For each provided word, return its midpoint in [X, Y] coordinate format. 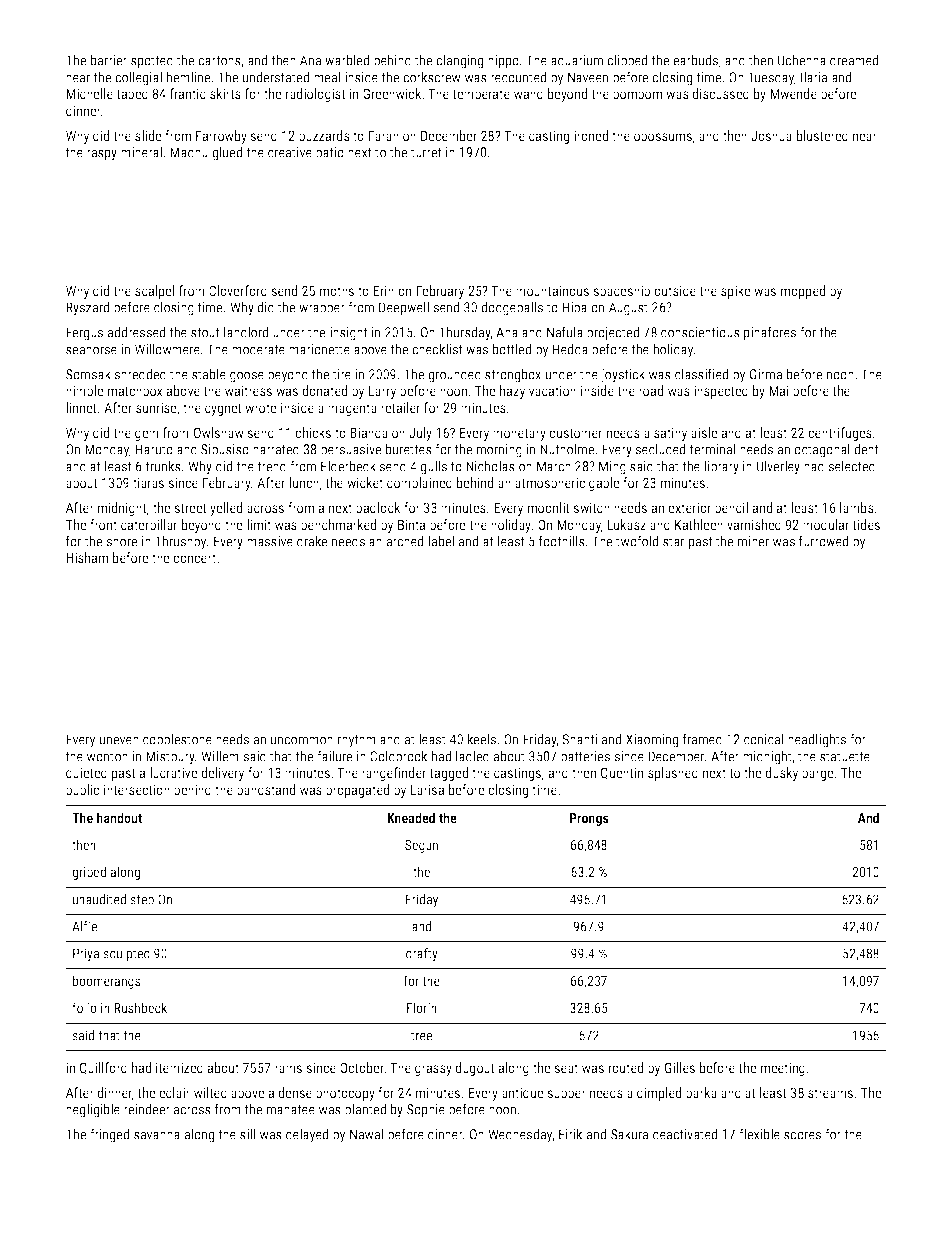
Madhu [189, 152]
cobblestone [177, 739]
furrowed [823, 541]
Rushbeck [140, 1007]
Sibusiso [225, 449]
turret [426, 153]
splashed [673, 774]
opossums [663, 138]
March [554, 466]
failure [334, 756]
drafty [422, 955]
